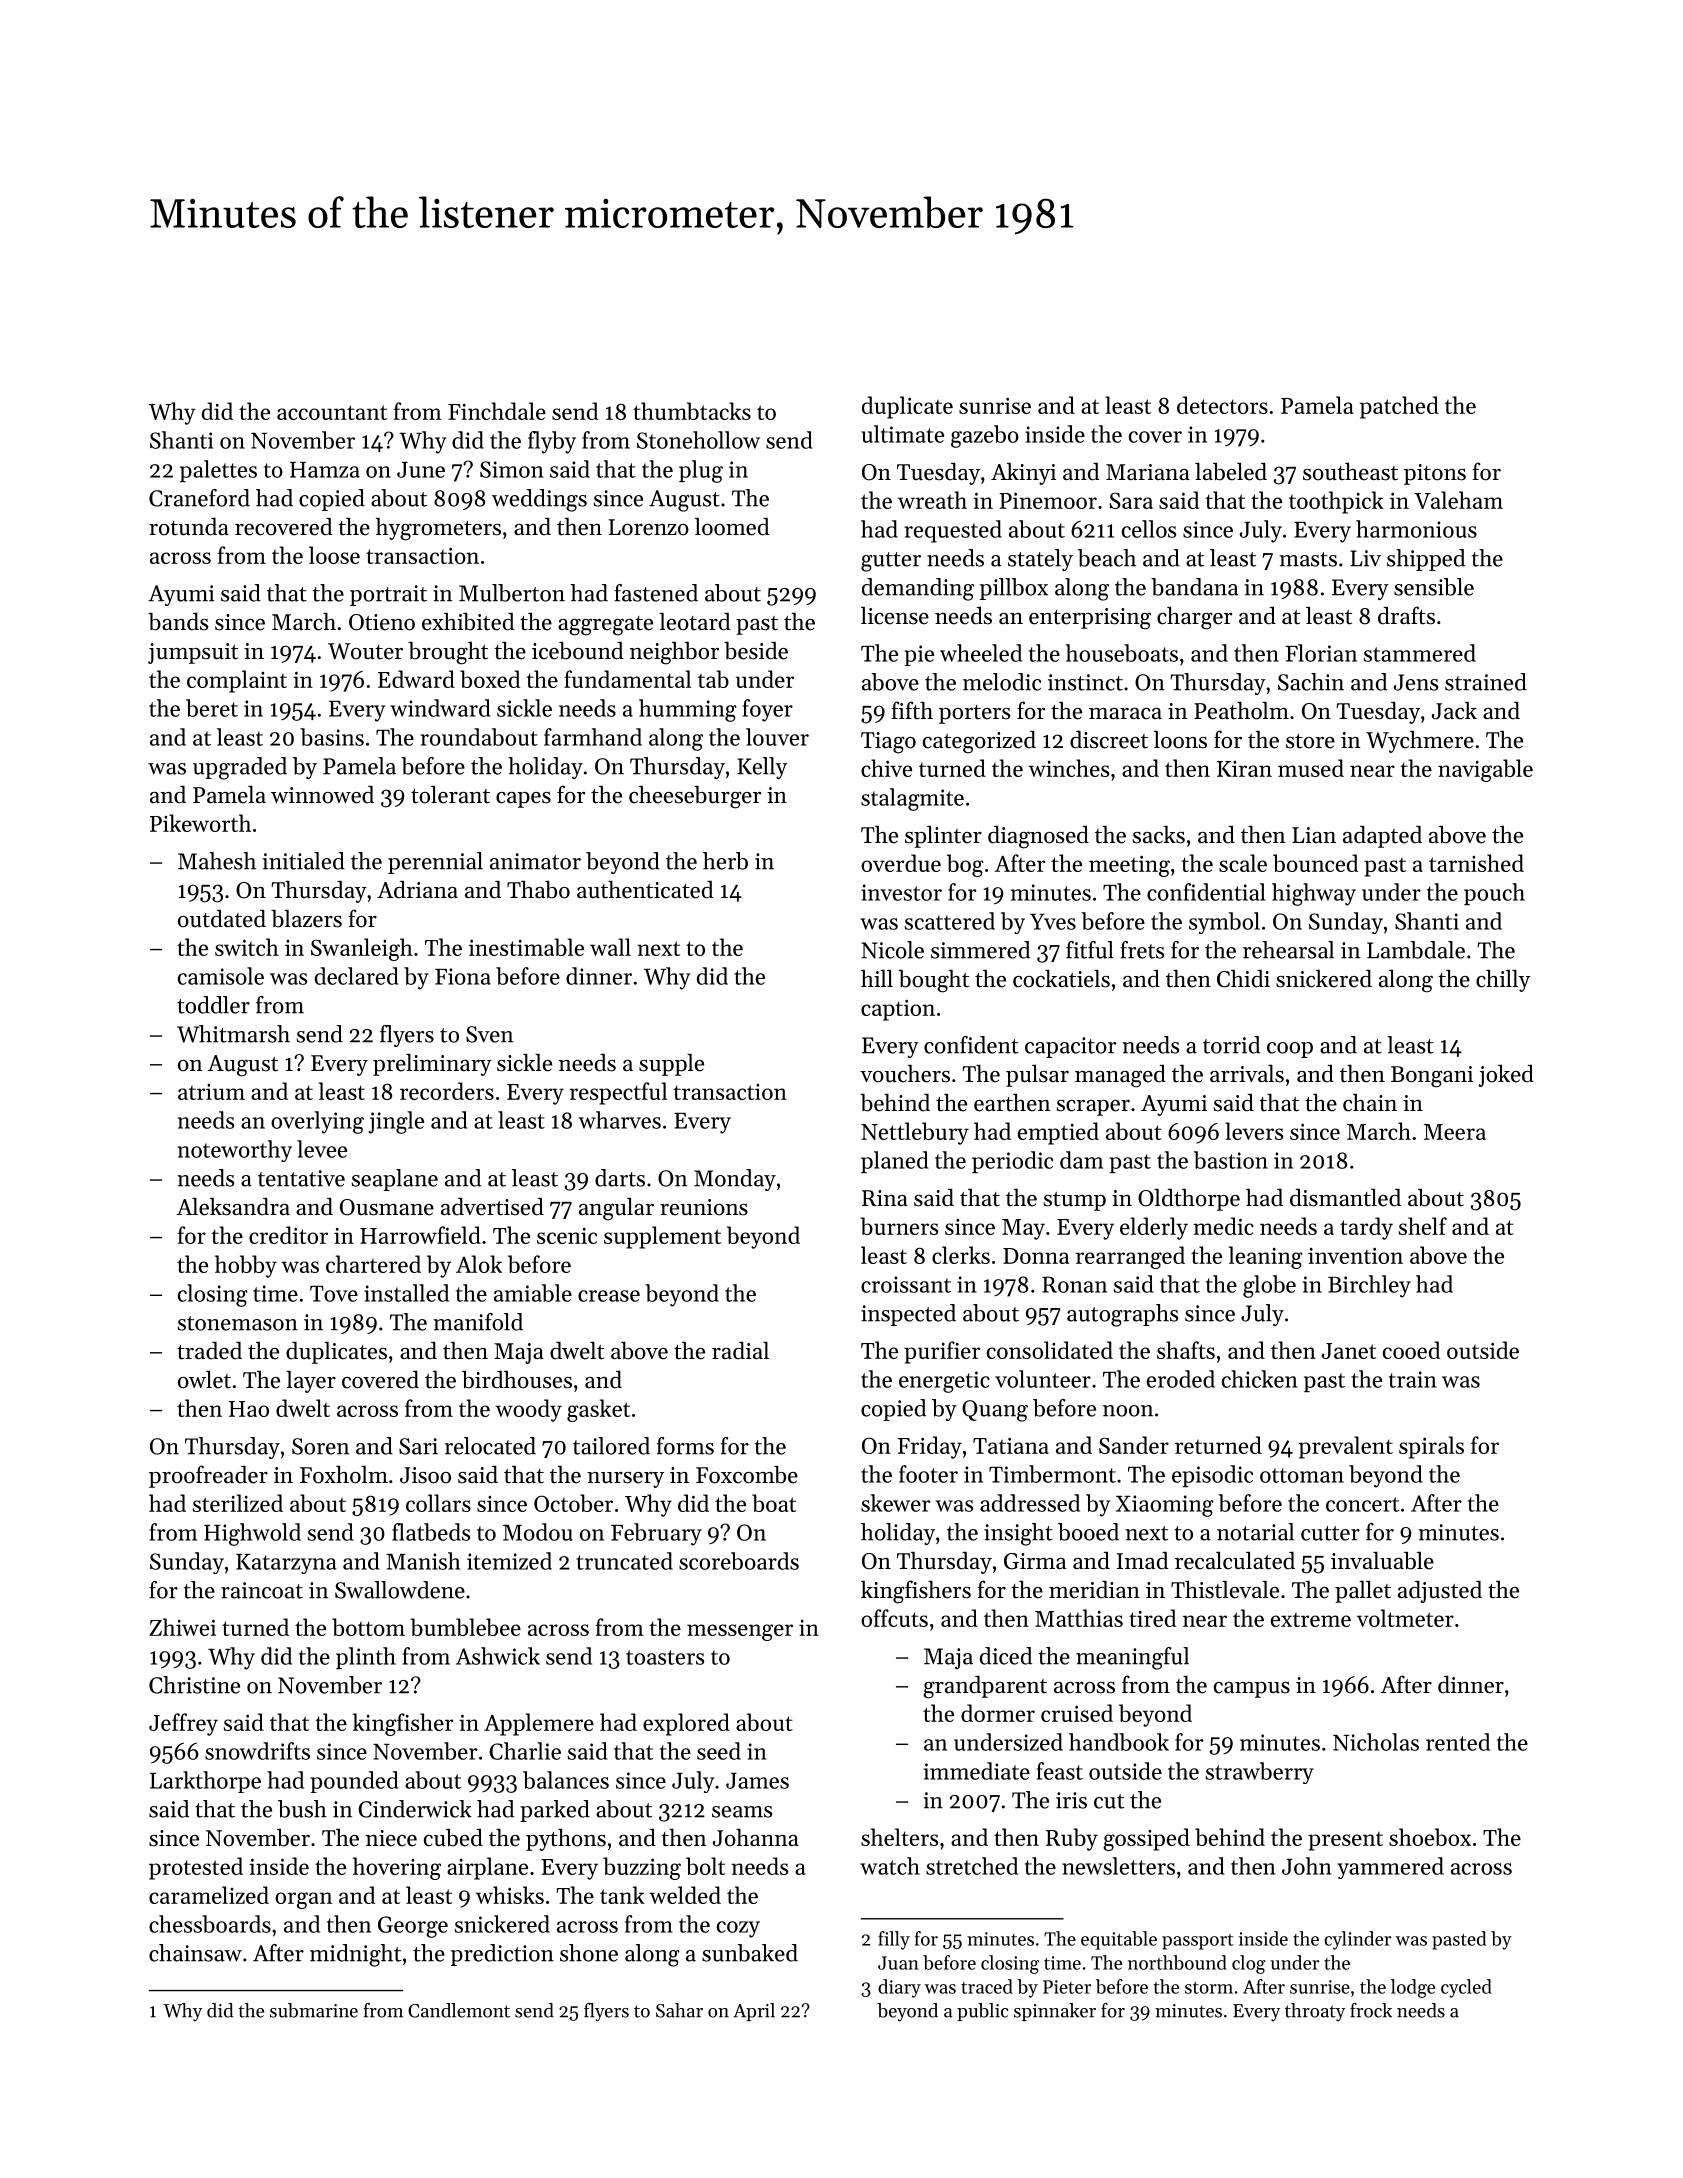 This page has height=2178, width=1683. What do you see at coordinates (1231, 1045) in the page?
I see `torrid` at bounding box center [1231, 1045].
